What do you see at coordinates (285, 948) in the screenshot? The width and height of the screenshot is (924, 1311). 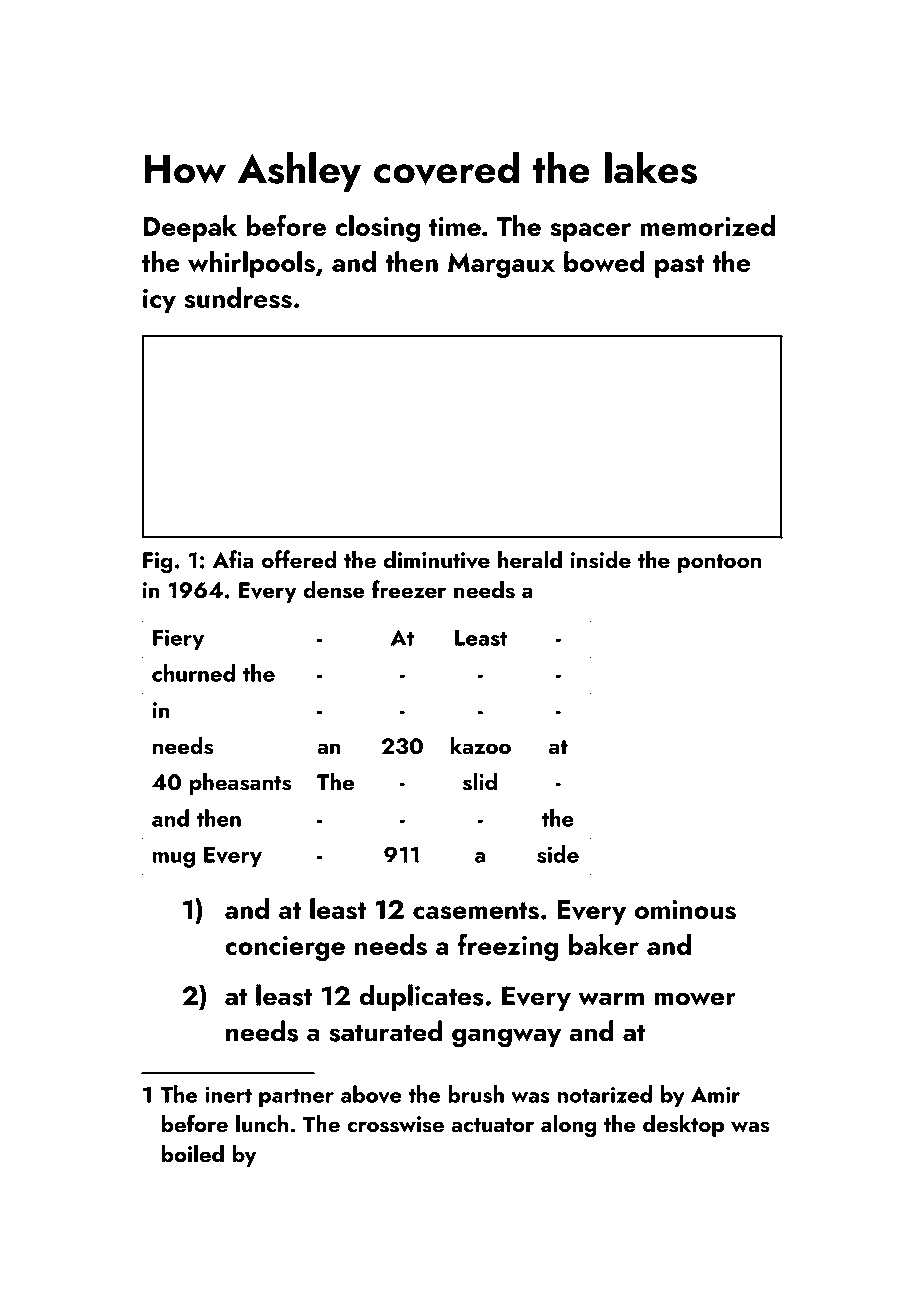 I see `concierge` at bounding box center [285, 948].
